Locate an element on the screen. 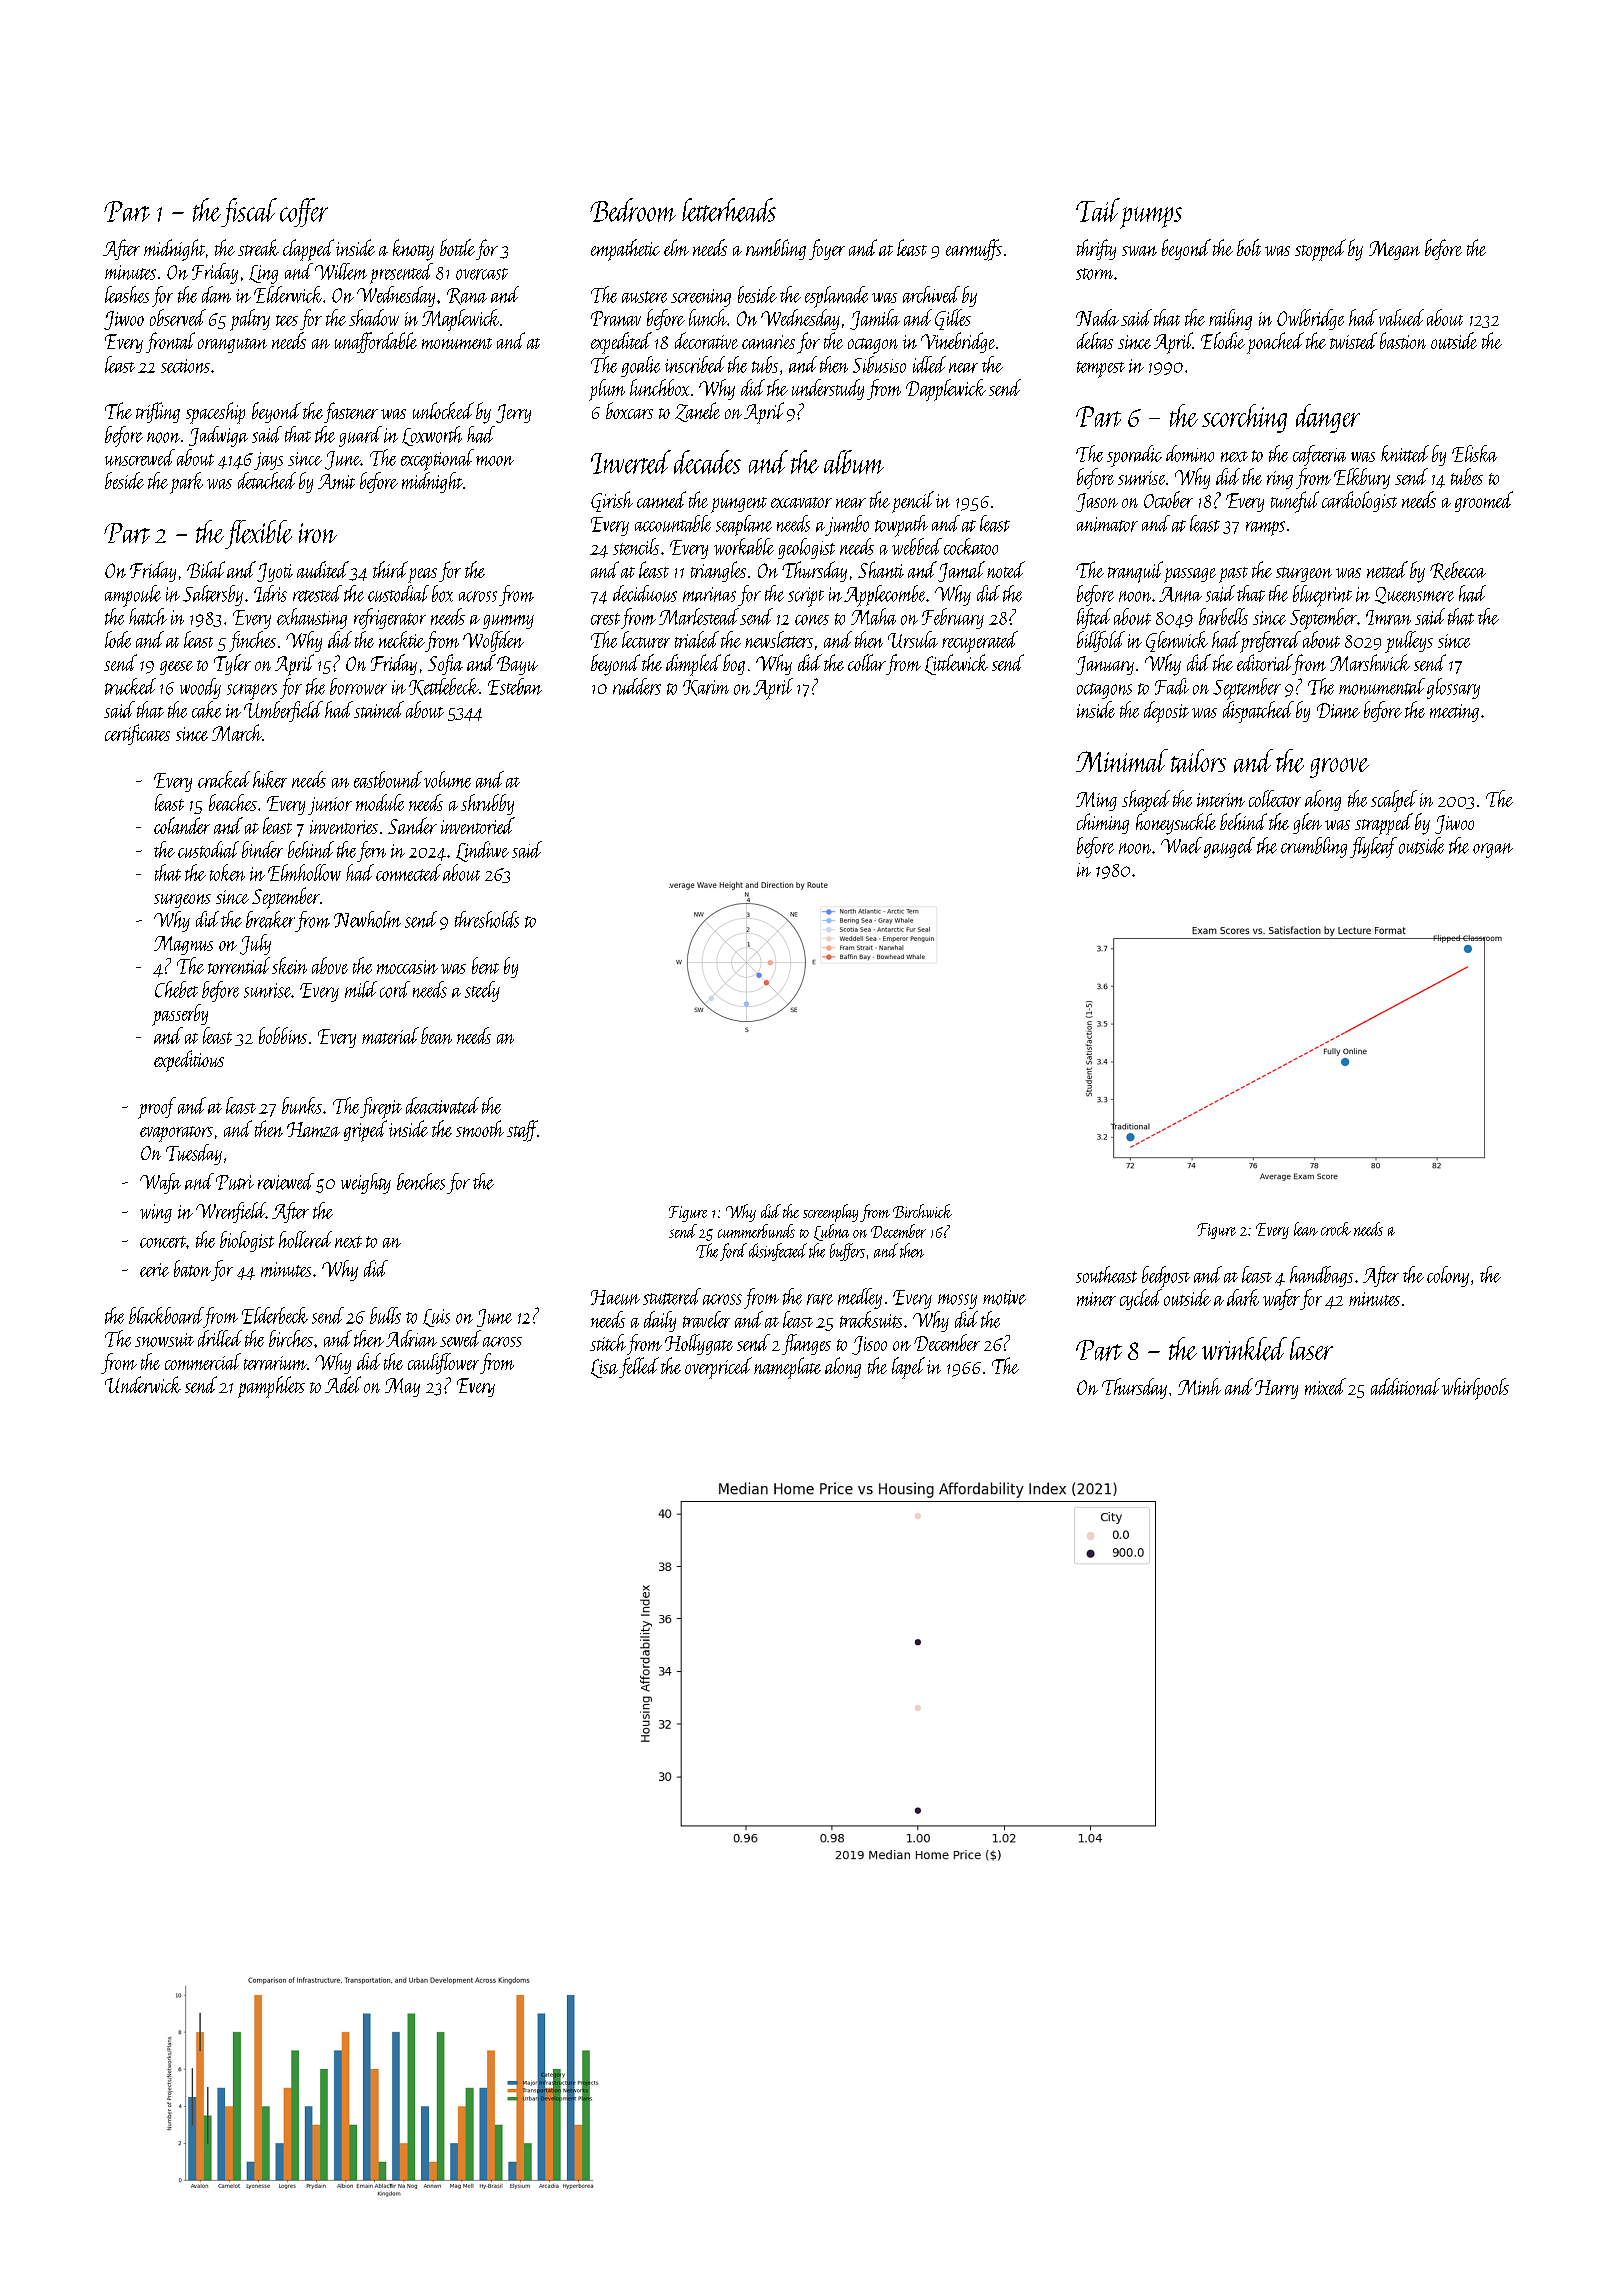 Image resolution: width=1620 pixels, height=2292 pixels. Zanele is located at coordinates (697, 412).
